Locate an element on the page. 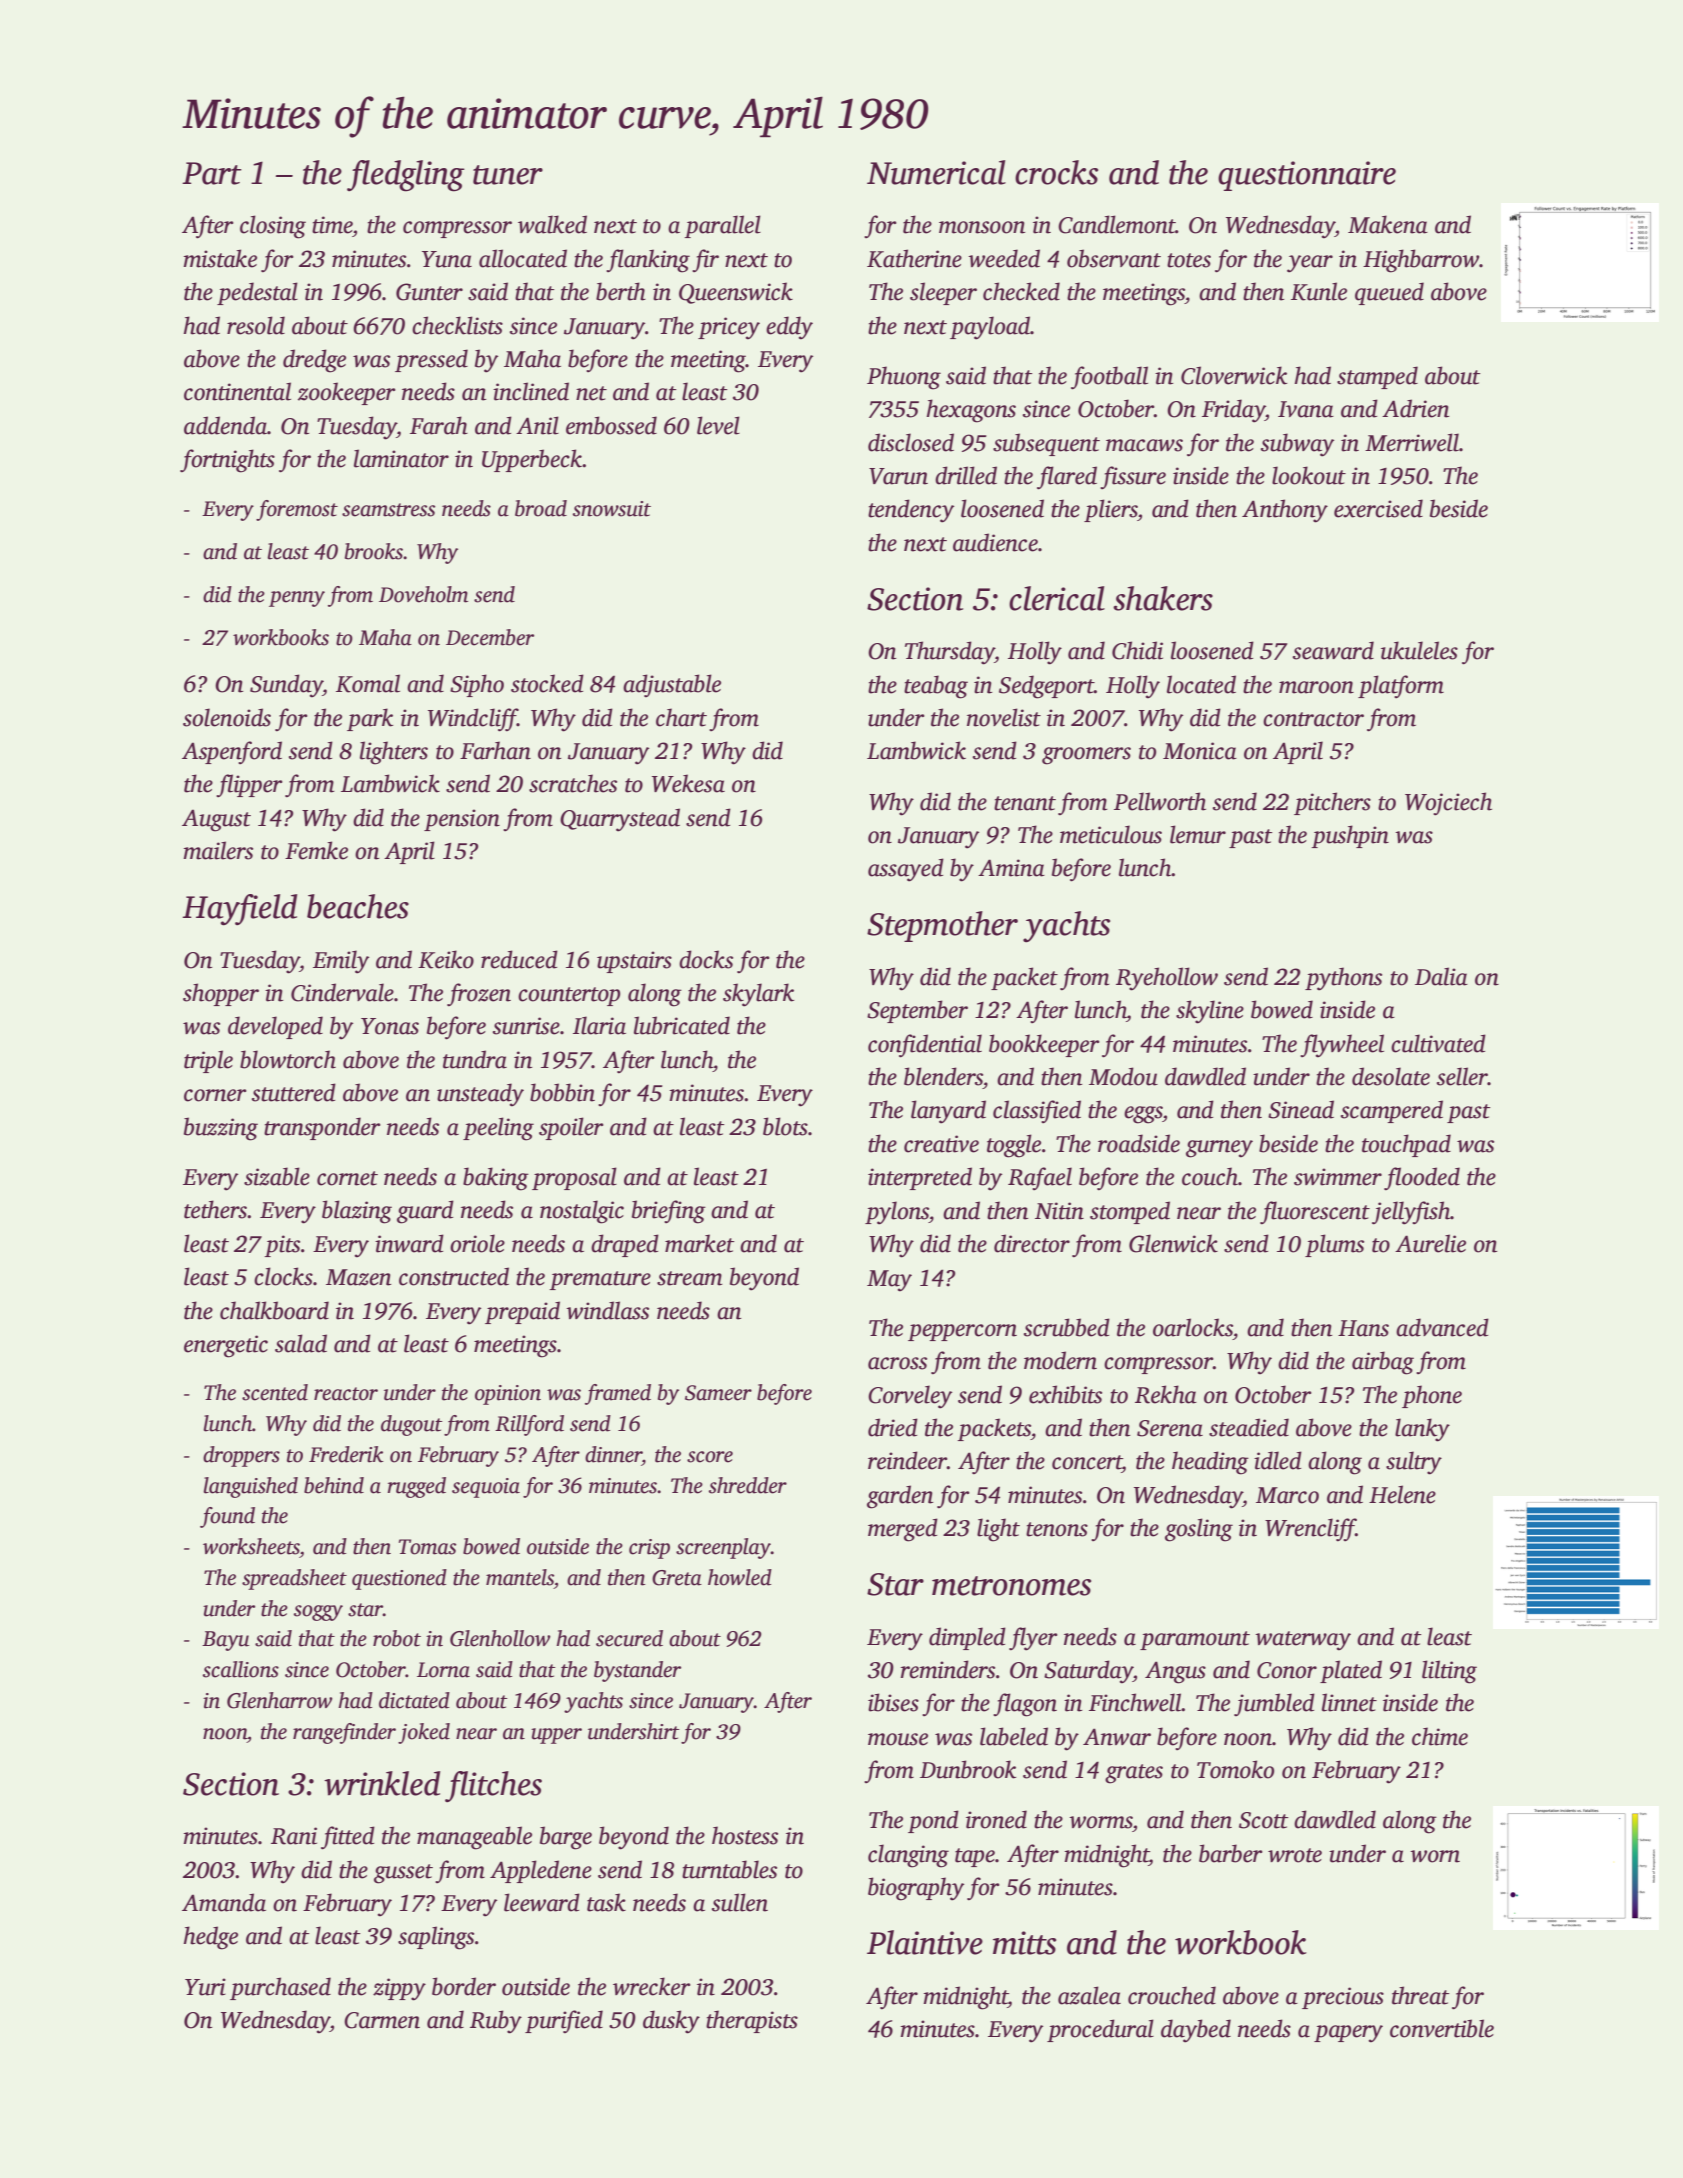  Sinead is located at coordinates (1301, 1109).
